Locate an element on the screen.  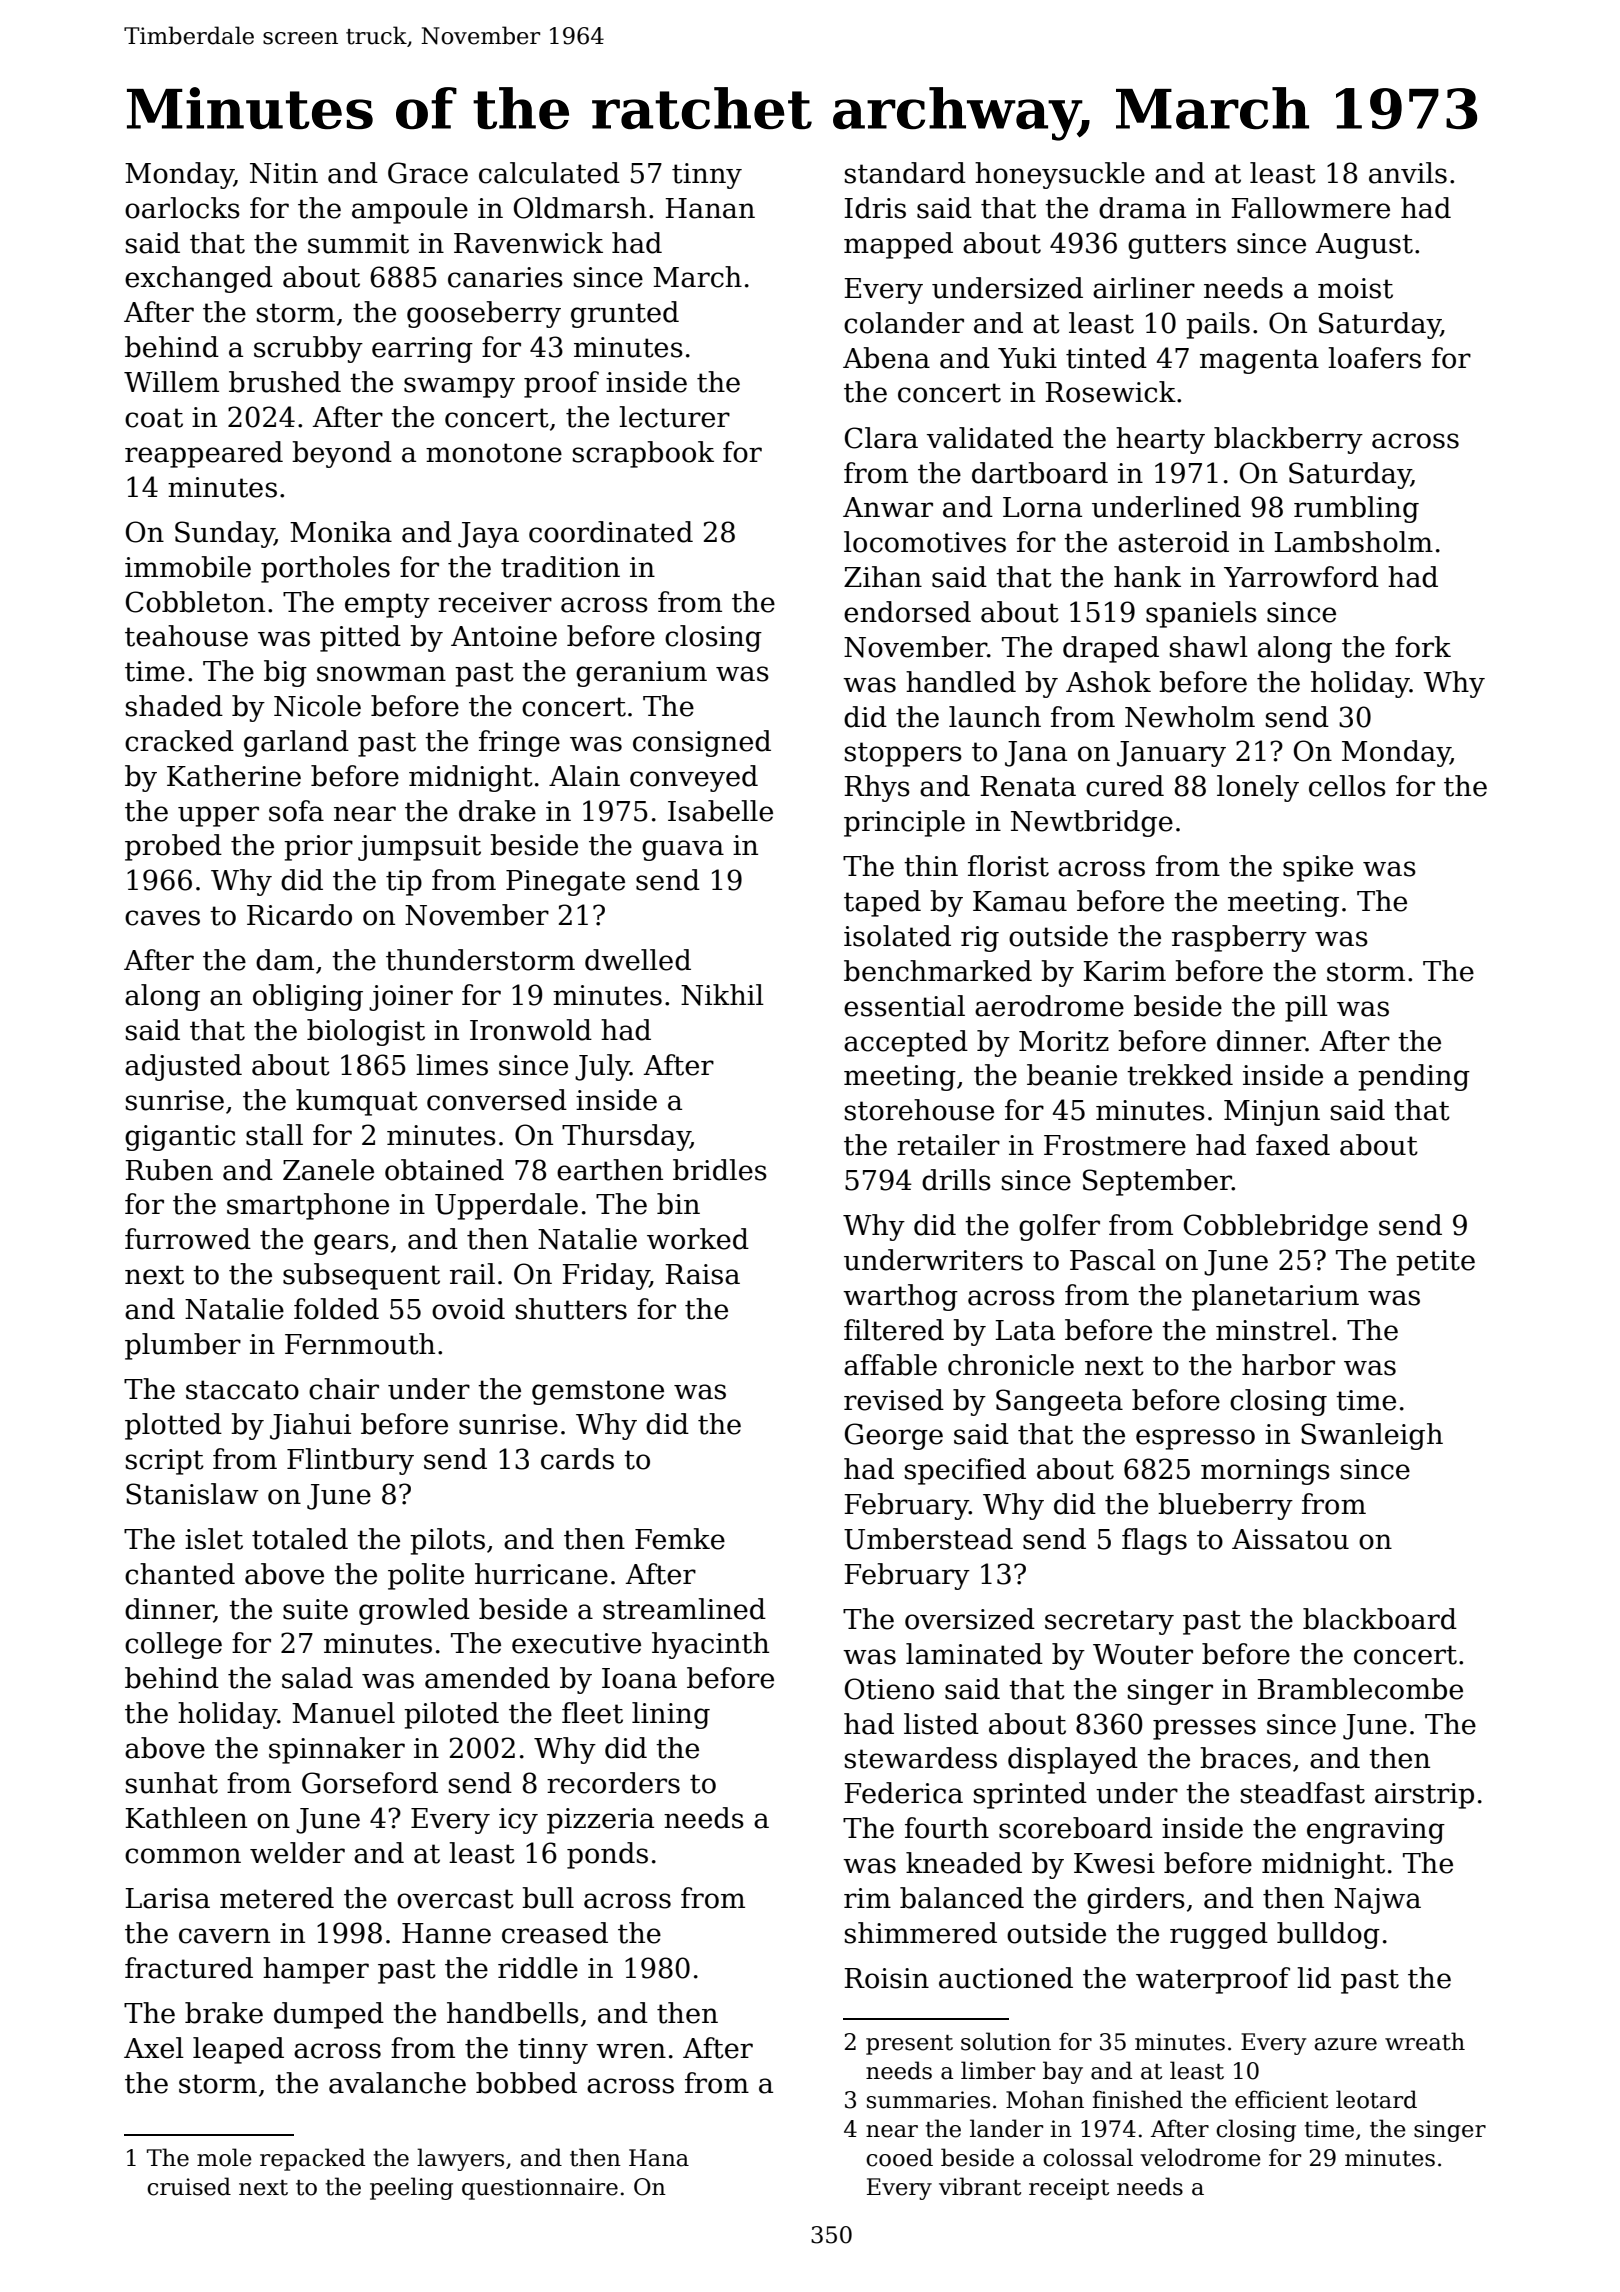
pending is located at coordinates (1414, 1077).
